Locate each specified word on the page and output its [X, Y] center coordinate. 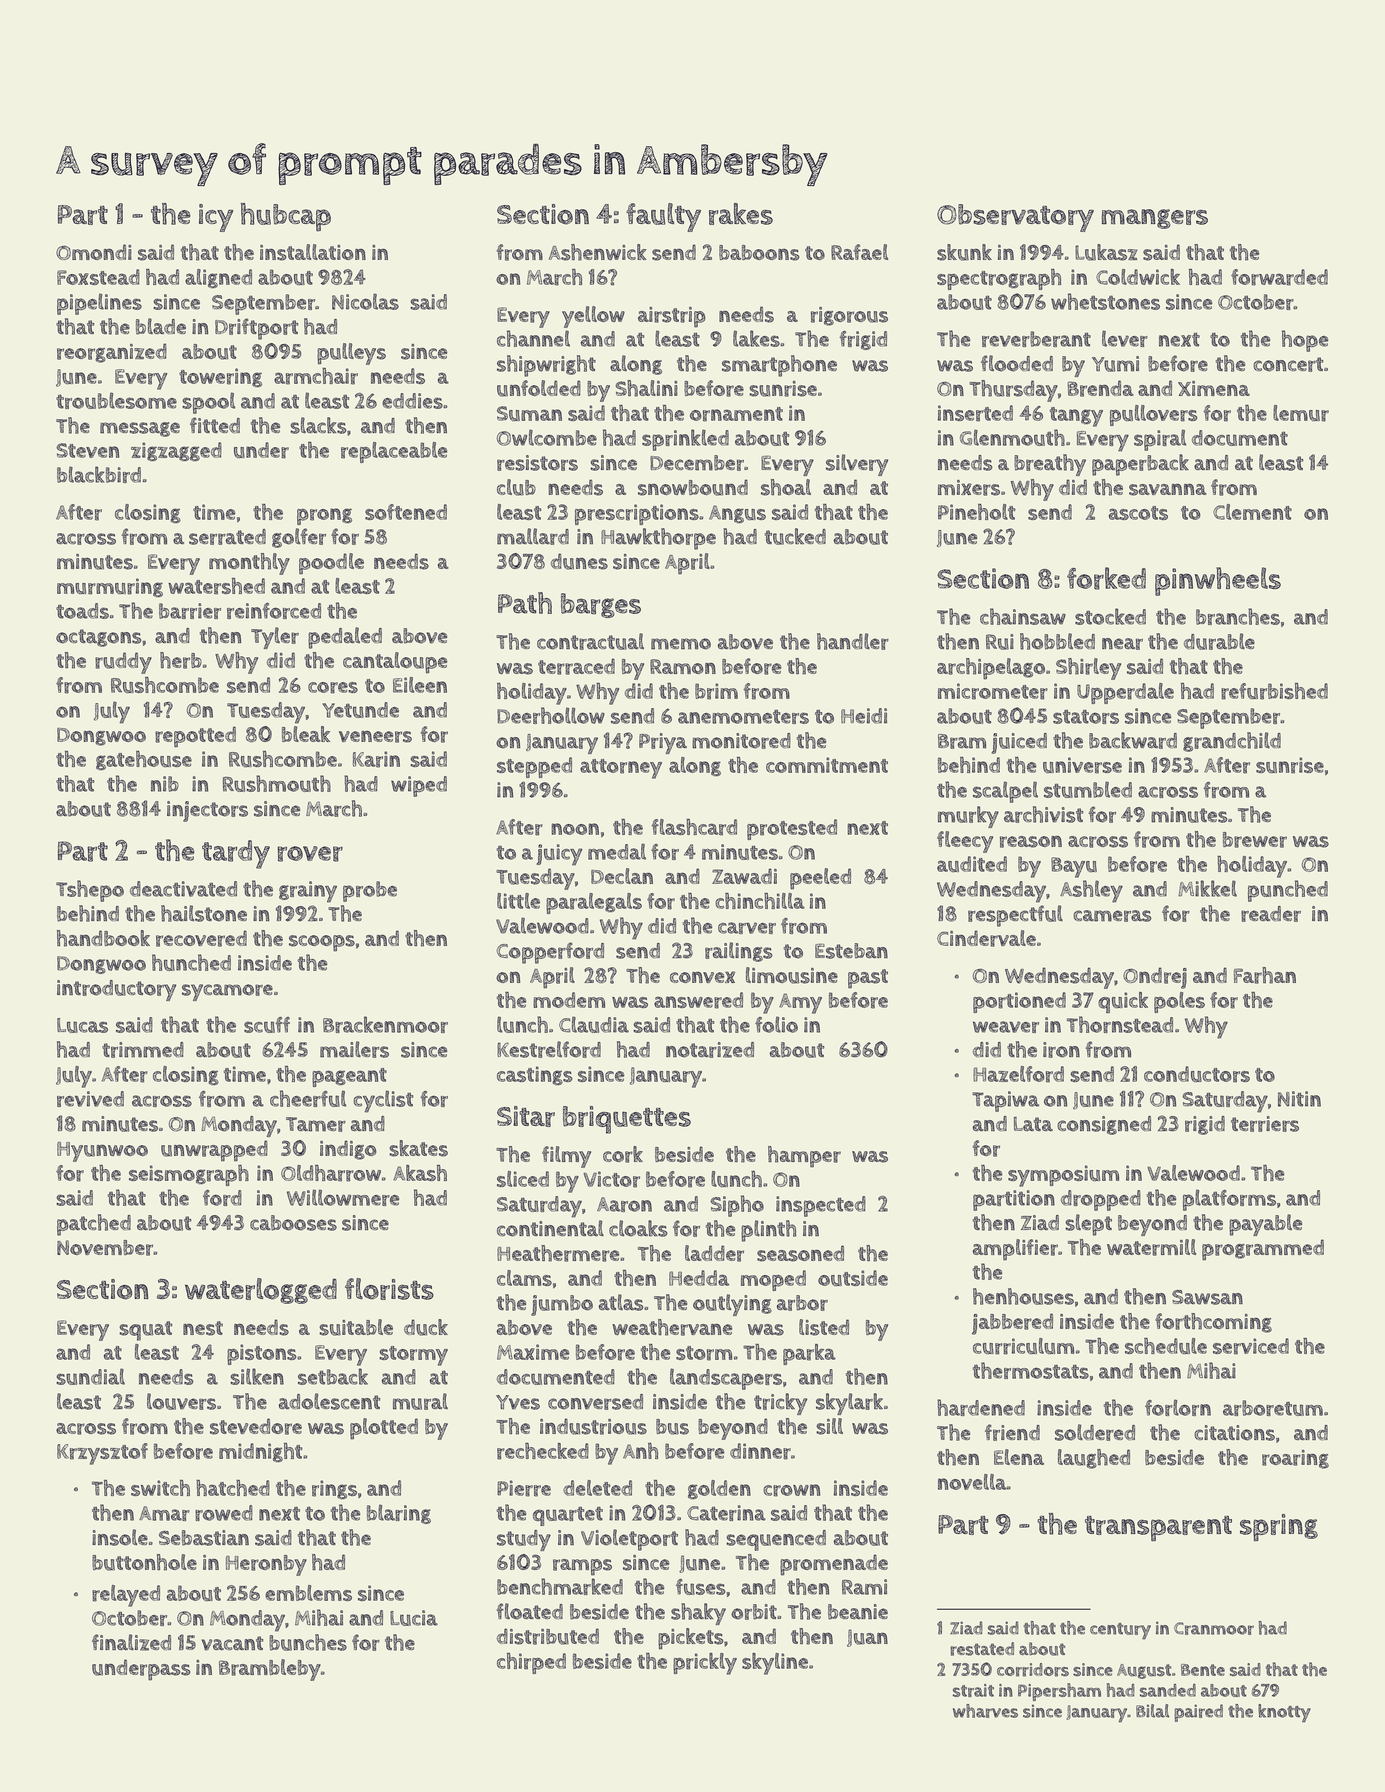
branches [1238, 616]
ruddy [123, 663]
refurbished [1274, 691]
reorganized [112, 353]
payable [1265, 1225]
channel [533, 338]
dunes [579, 561]
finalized [131, 1642]
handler [853, 641]
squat [145, 1331]
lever [1125, 338]
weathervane [672, 1327]
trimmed [143, 1050]
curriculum [1023, 1346]
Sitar [526, 1116]
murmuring [110, 587]
